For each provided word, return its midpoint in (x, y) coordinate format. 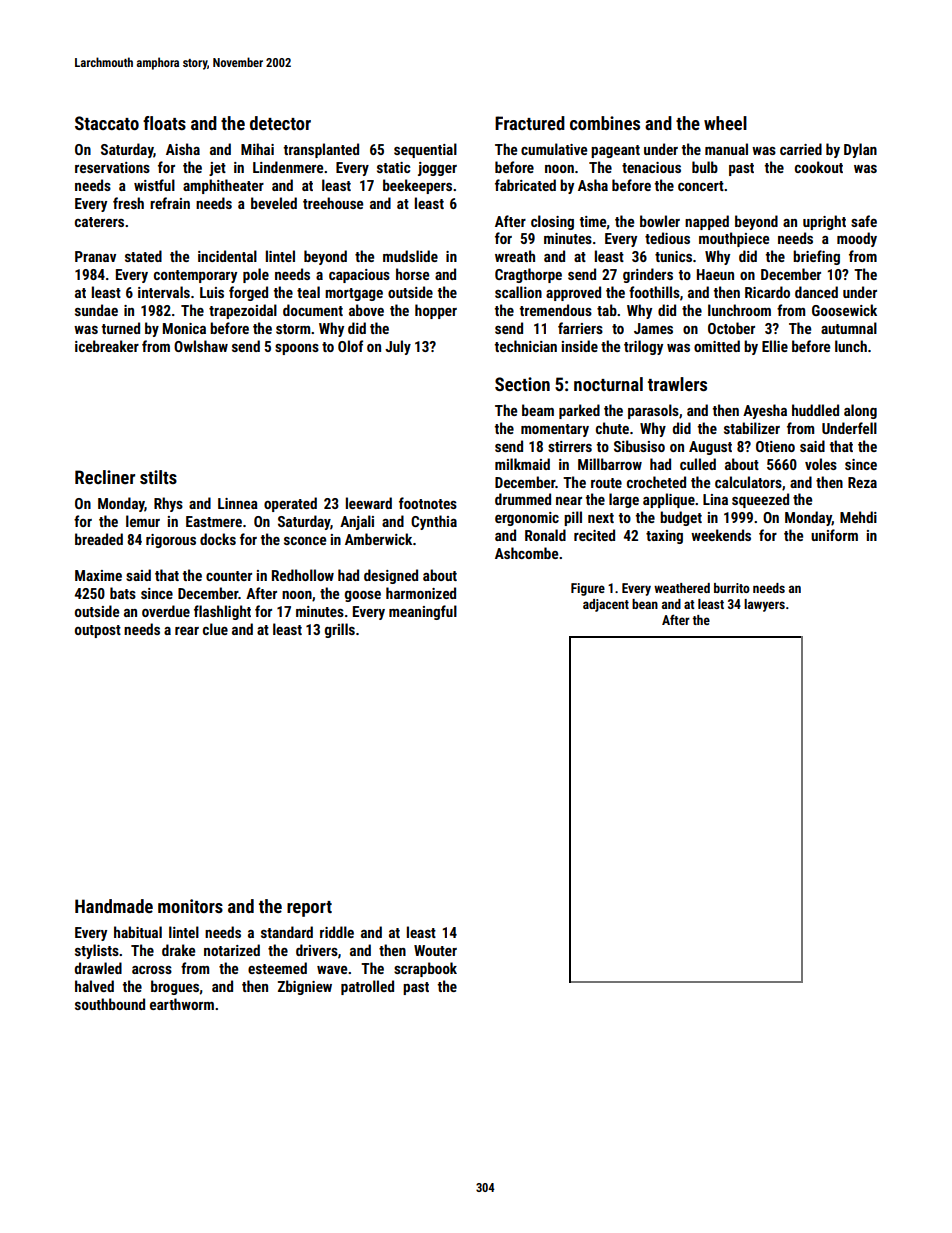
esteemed (277, 968)
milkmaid (522, 464)
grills (340, 630)
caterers (99, 222)
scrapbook (425, 969)
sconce (305, 541)
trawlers (677, 384)
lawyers (764, 605)
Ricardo (767, 292)
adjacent (606, 605)
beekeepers (417, 186)
